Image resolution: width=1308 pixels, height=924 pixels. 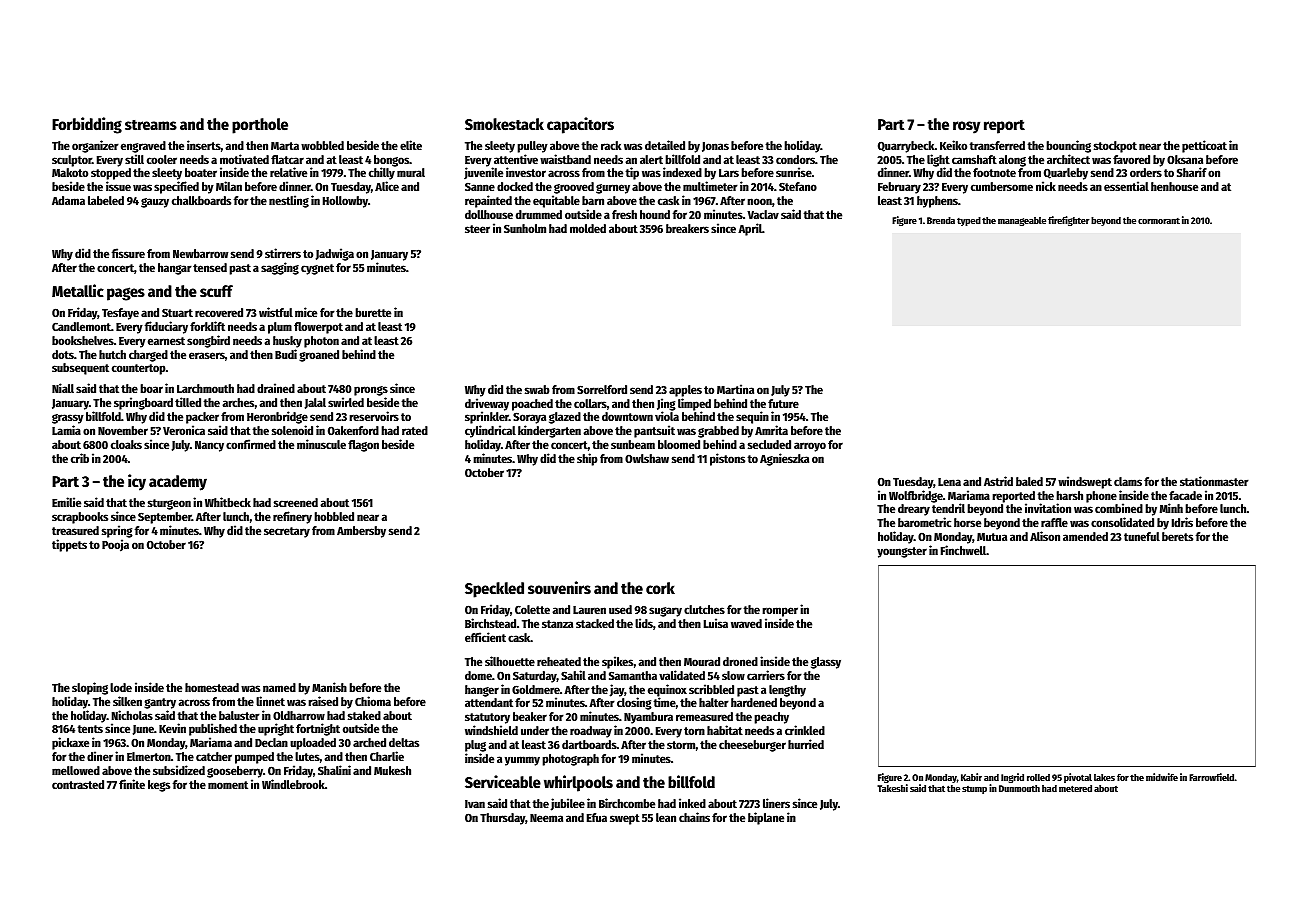 I want to click on recovered, so click(x=219, y=312).
